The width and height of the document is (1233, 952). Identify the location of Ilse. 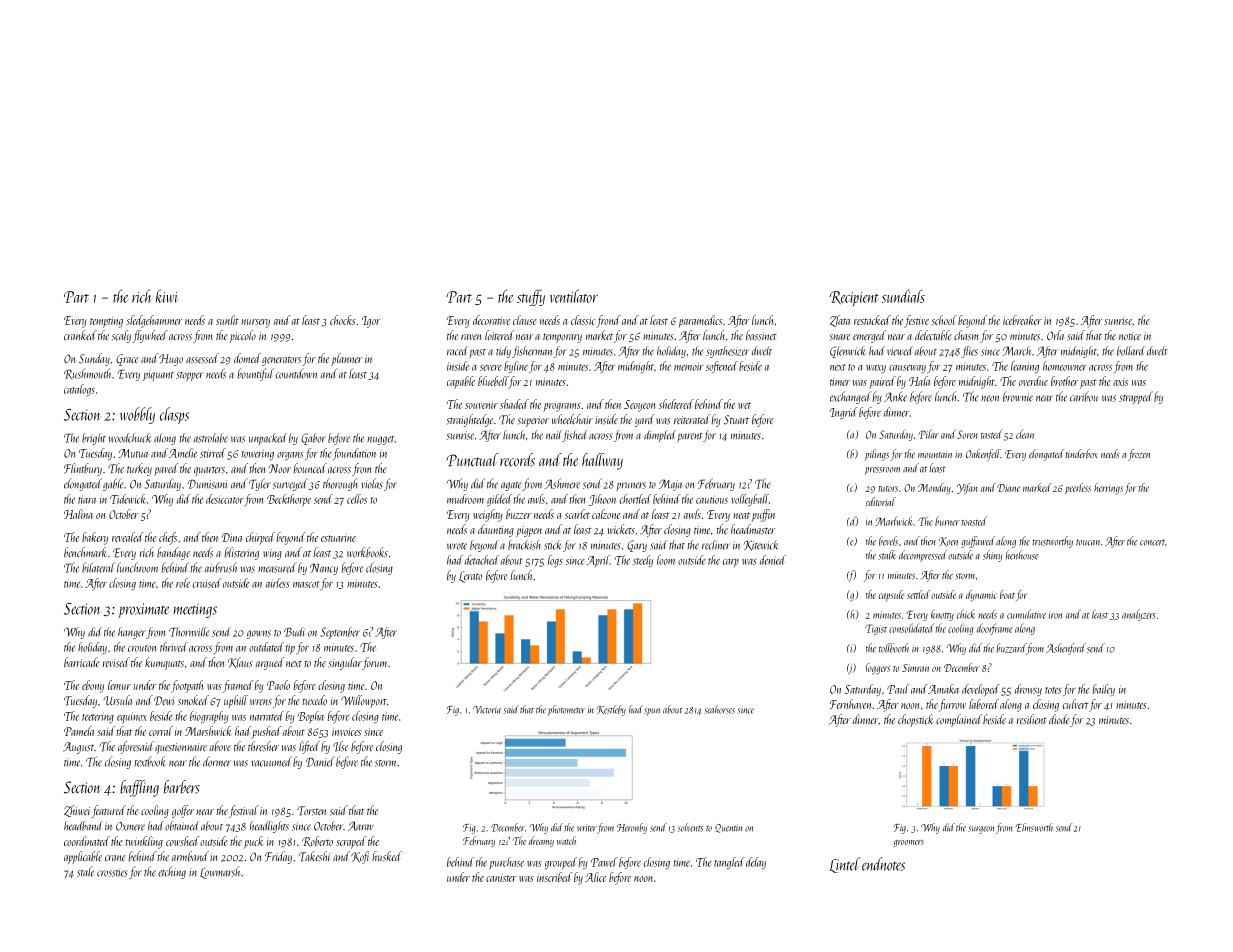
(340, 746).
